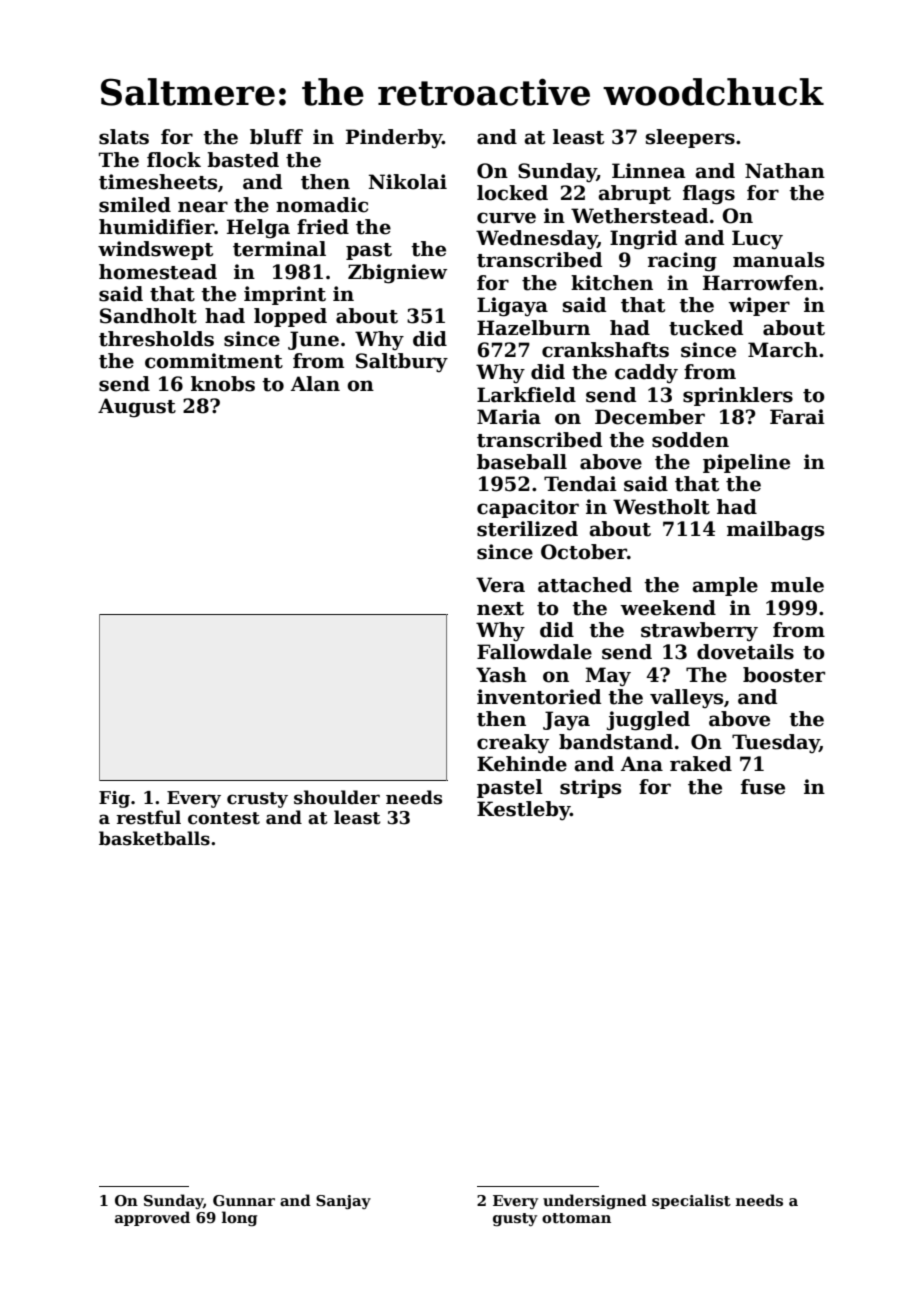  I want to click on Tuesday, so click(776, 744).
